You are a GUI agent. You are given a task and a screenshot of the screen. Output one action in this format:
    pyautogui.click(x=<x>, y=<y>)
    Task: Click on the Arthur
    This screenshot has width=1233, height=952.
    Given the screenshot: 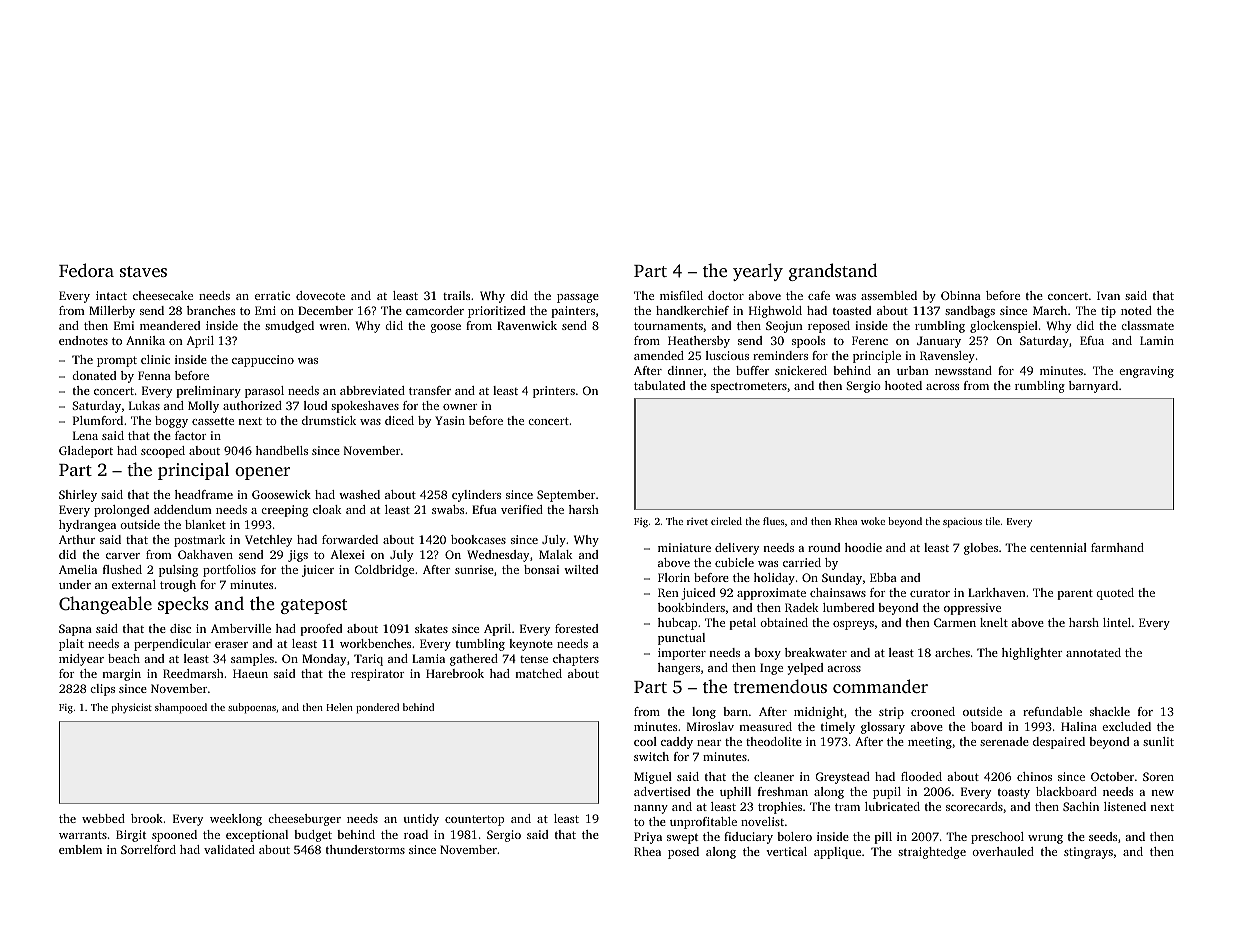 What is the action you would take?
    pyautogui.click(x=77, y=539)
